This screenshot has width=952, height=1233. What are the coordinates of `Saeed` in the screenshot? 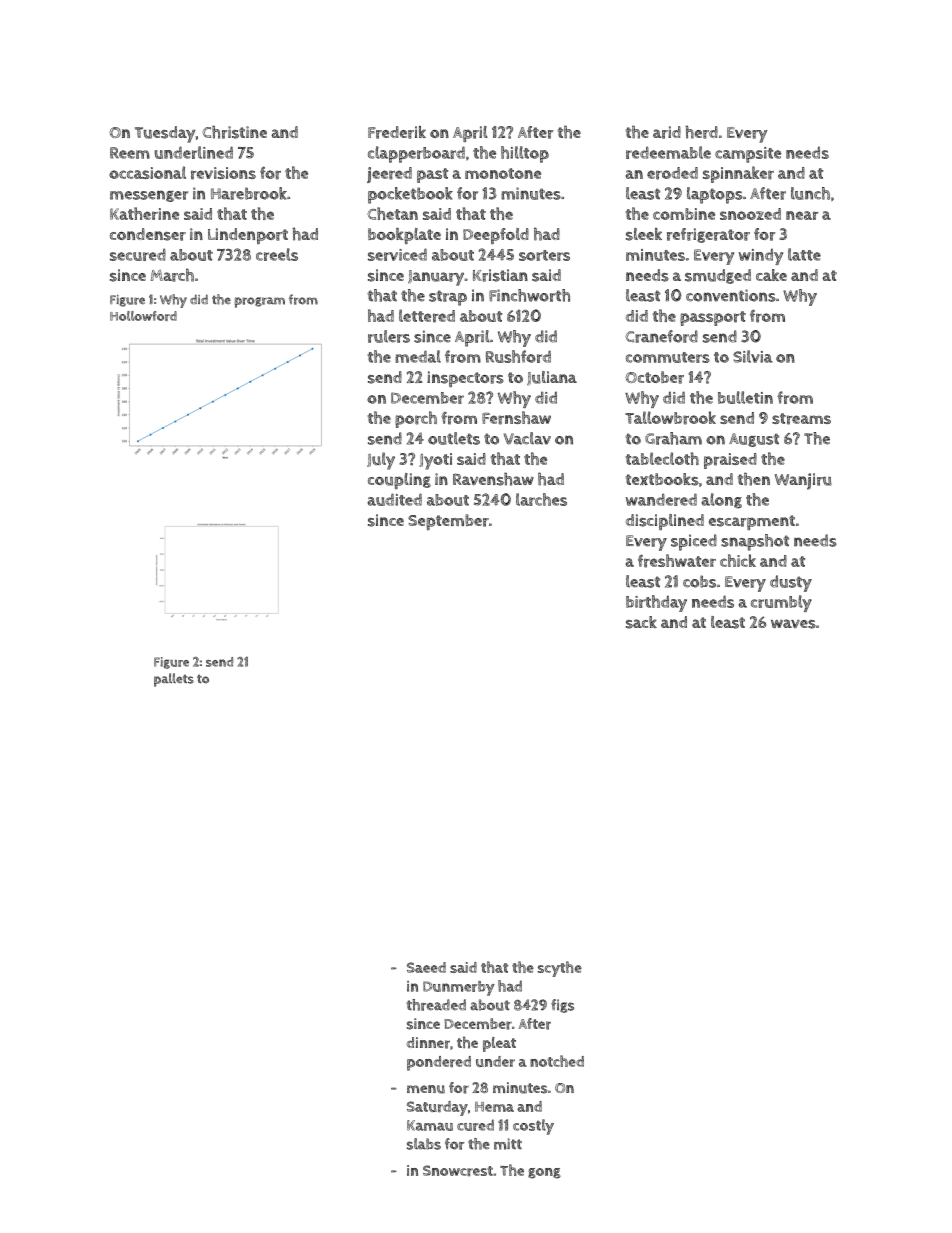 It's located at (426, 967).
